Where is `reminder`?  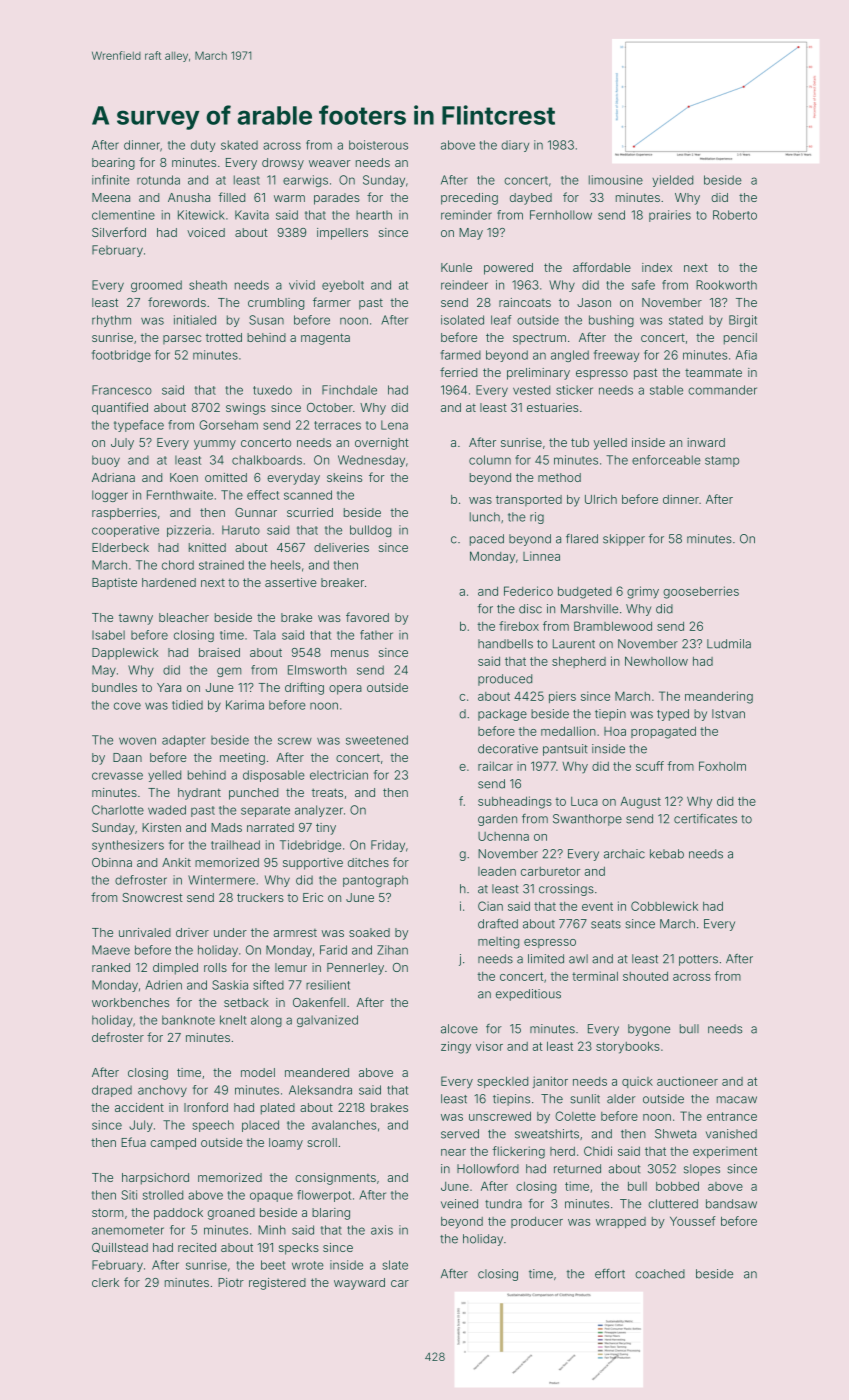 reminder is located at coordinates (466, 215).
